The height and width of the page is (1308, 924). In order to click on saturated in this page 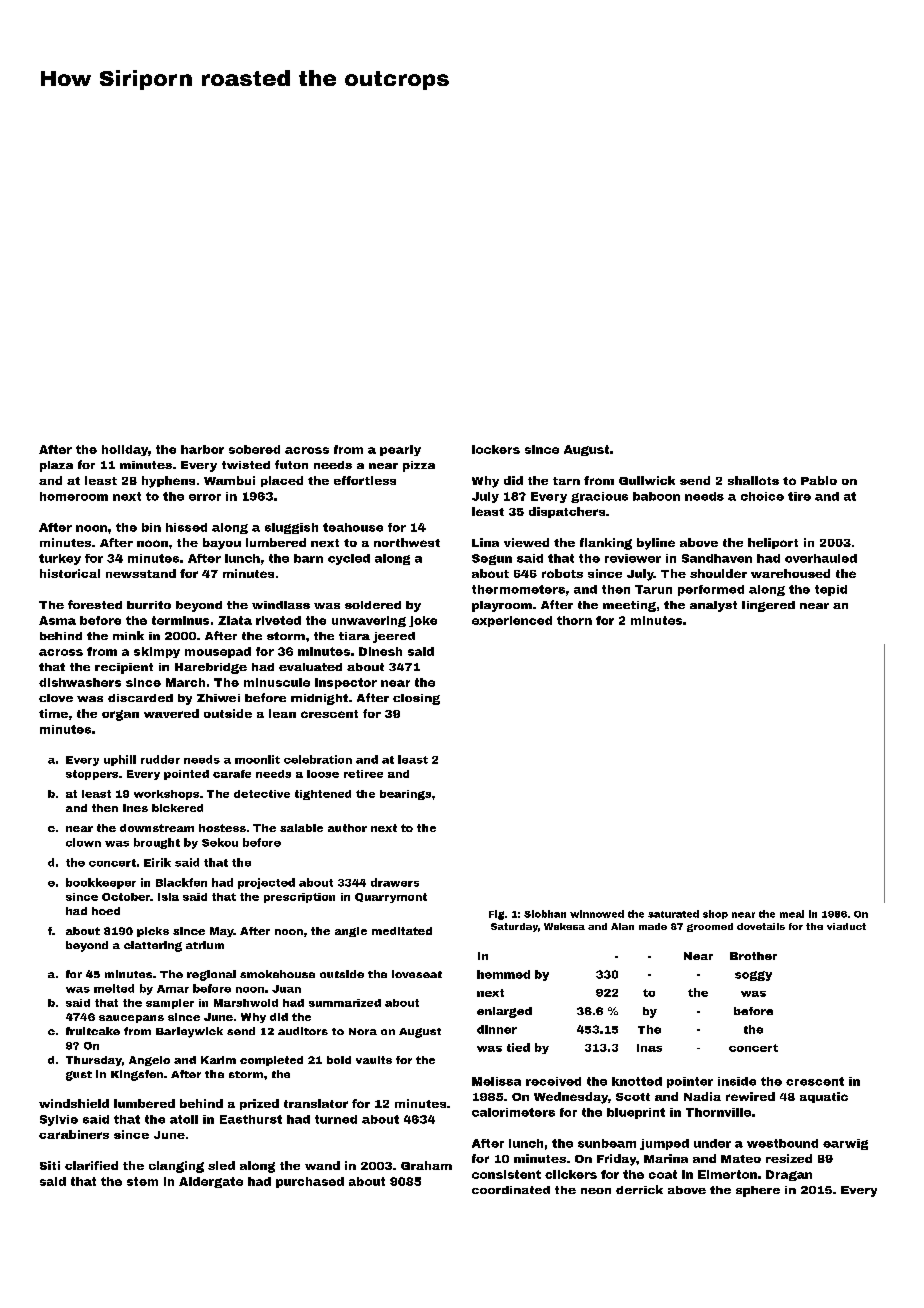, I will do `click(673, 914)`.
